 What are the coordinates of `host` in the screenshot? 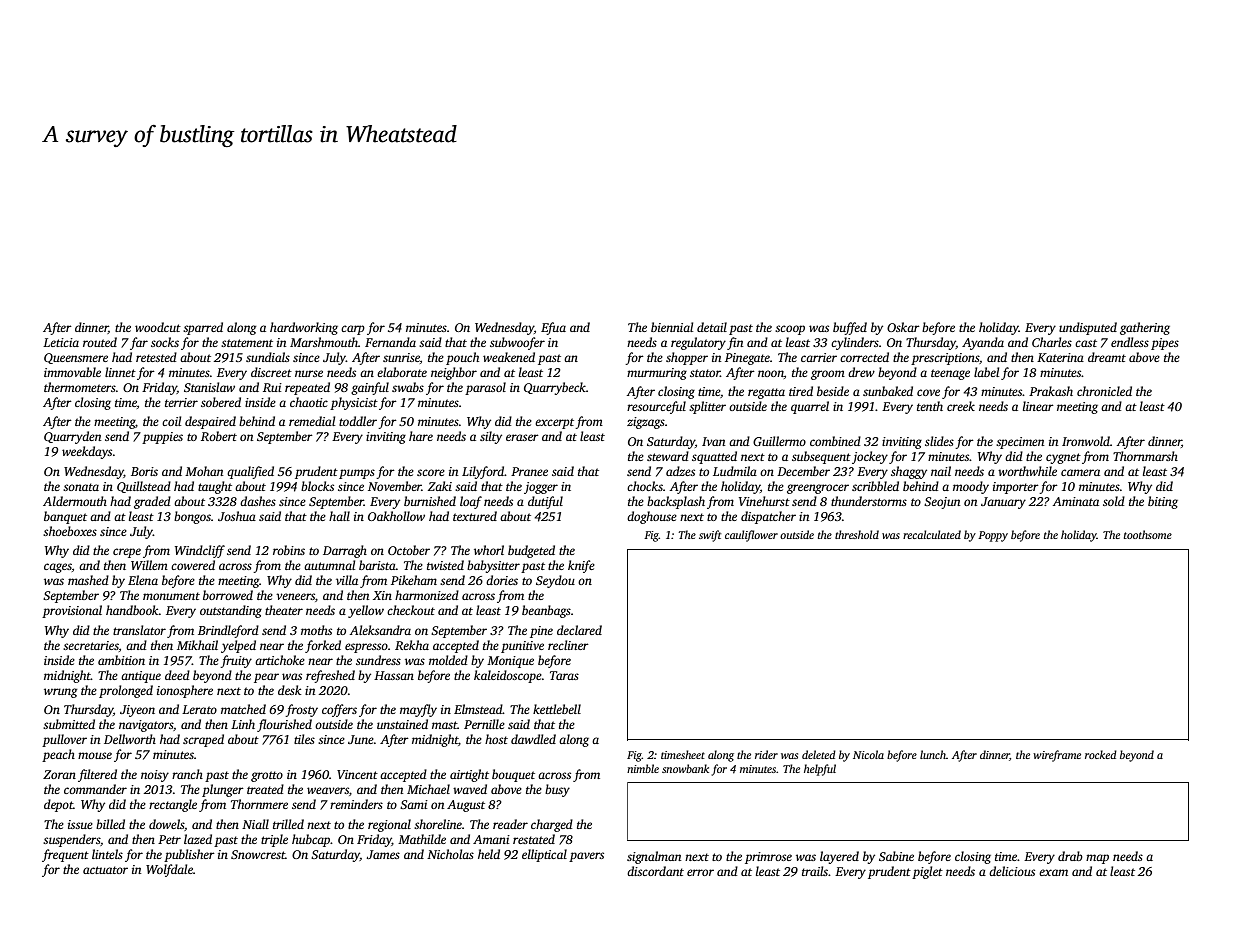 It's located at (496, 739).
